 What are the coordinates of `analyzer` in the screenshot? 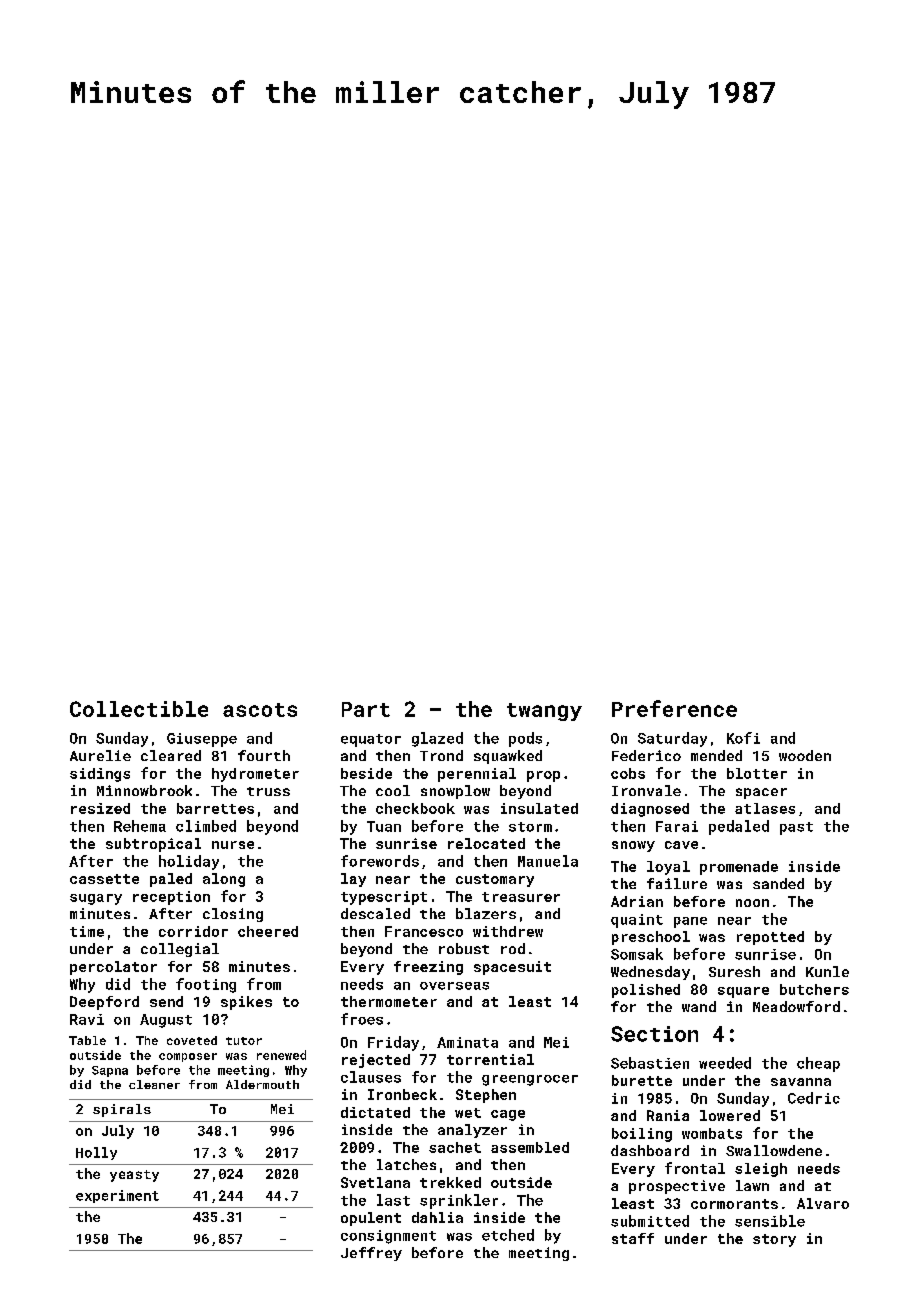 It's located at (472, 1131).
